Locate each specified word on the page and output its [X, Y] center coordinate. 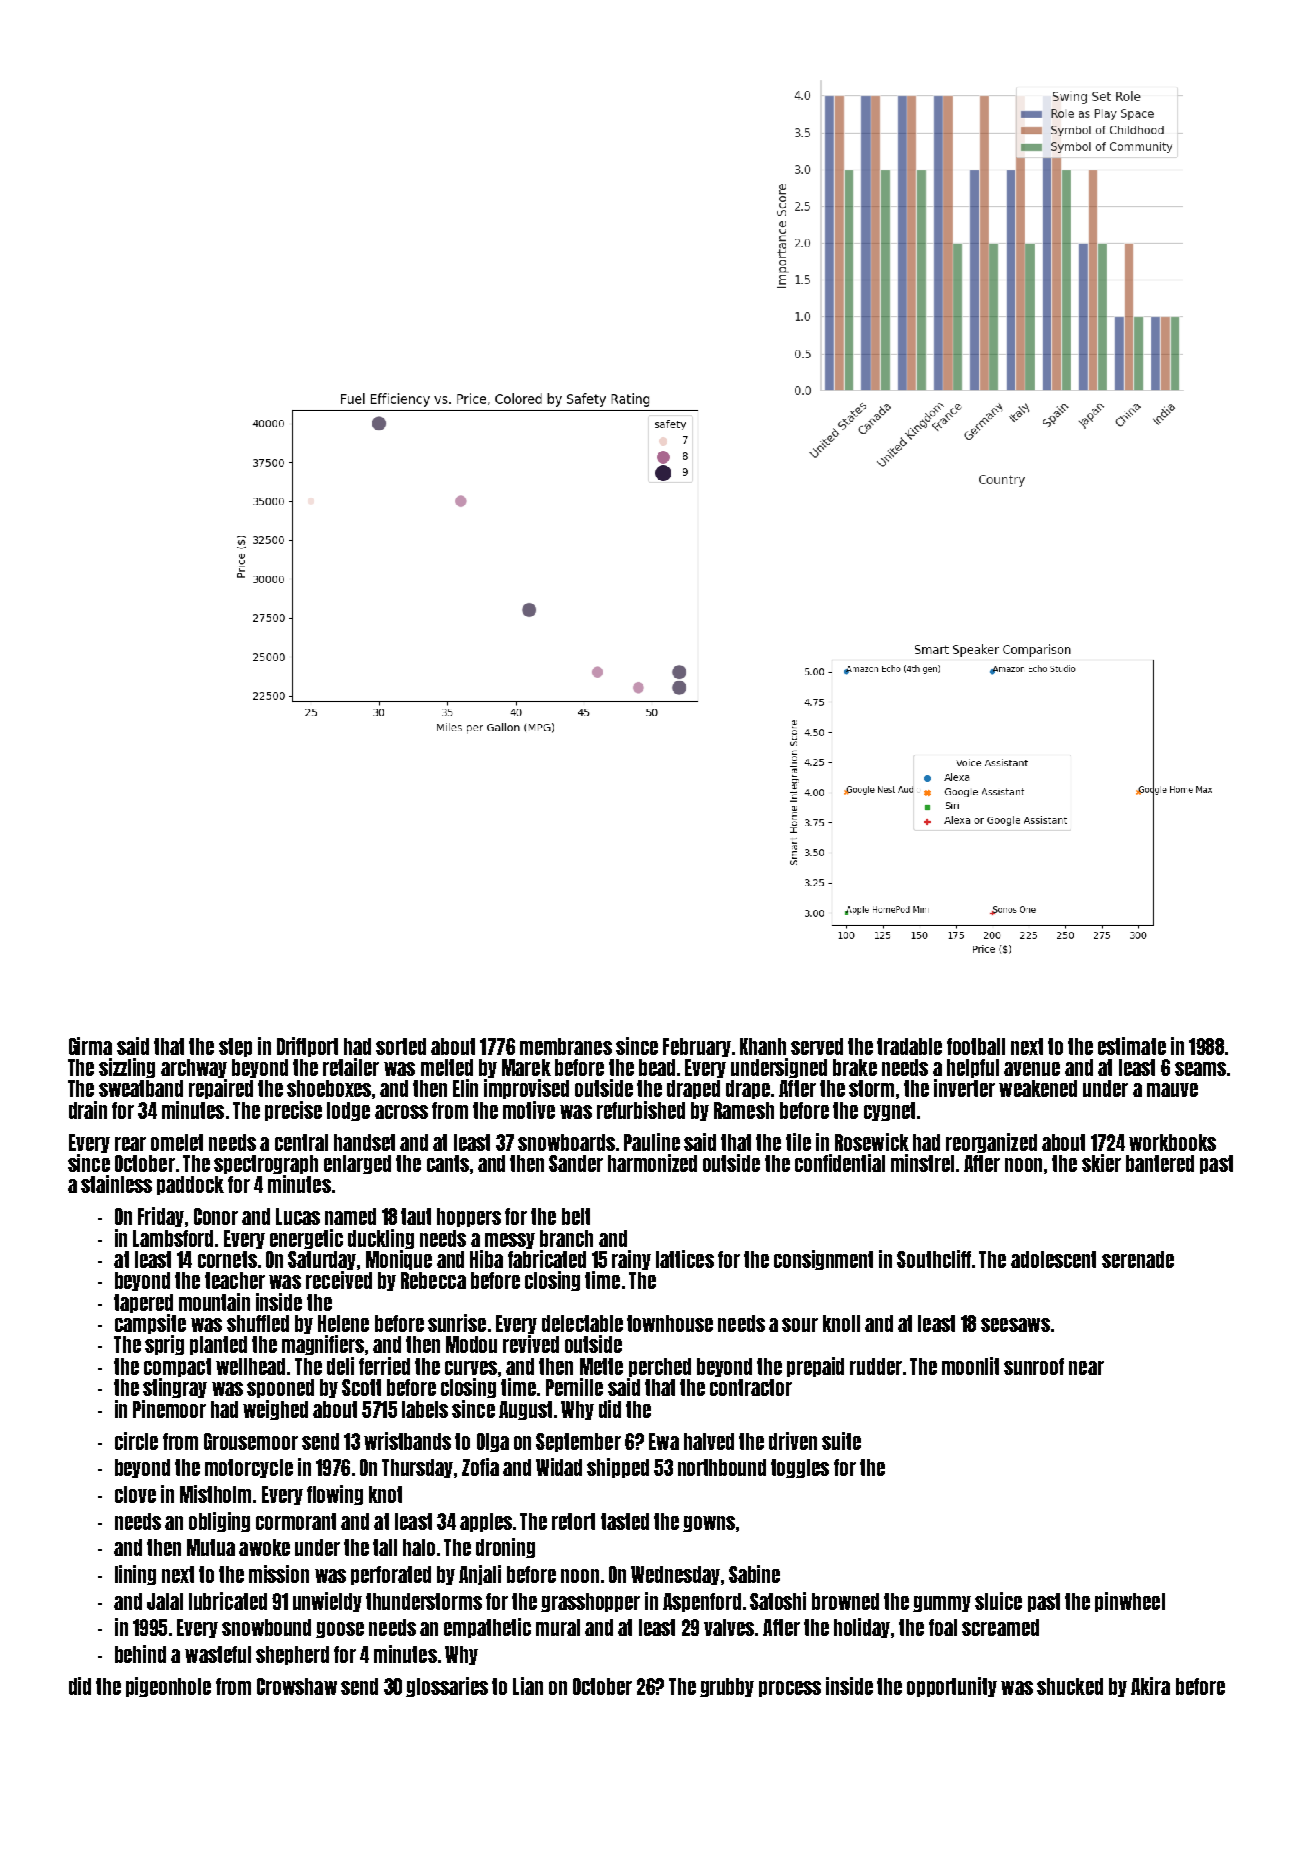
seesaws [1015, 1325]
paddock [190, 1185]
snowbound [266, 1627]
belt [576, 1216]
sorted [401, 1046]
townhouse [670, 1323]
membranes [566, 1046]
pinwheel [1130, 1602]
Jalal [165, 1601]
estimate [1132, 1046]
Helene [343, 1323]
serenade [1138, 1259]
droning [505, 1548]
